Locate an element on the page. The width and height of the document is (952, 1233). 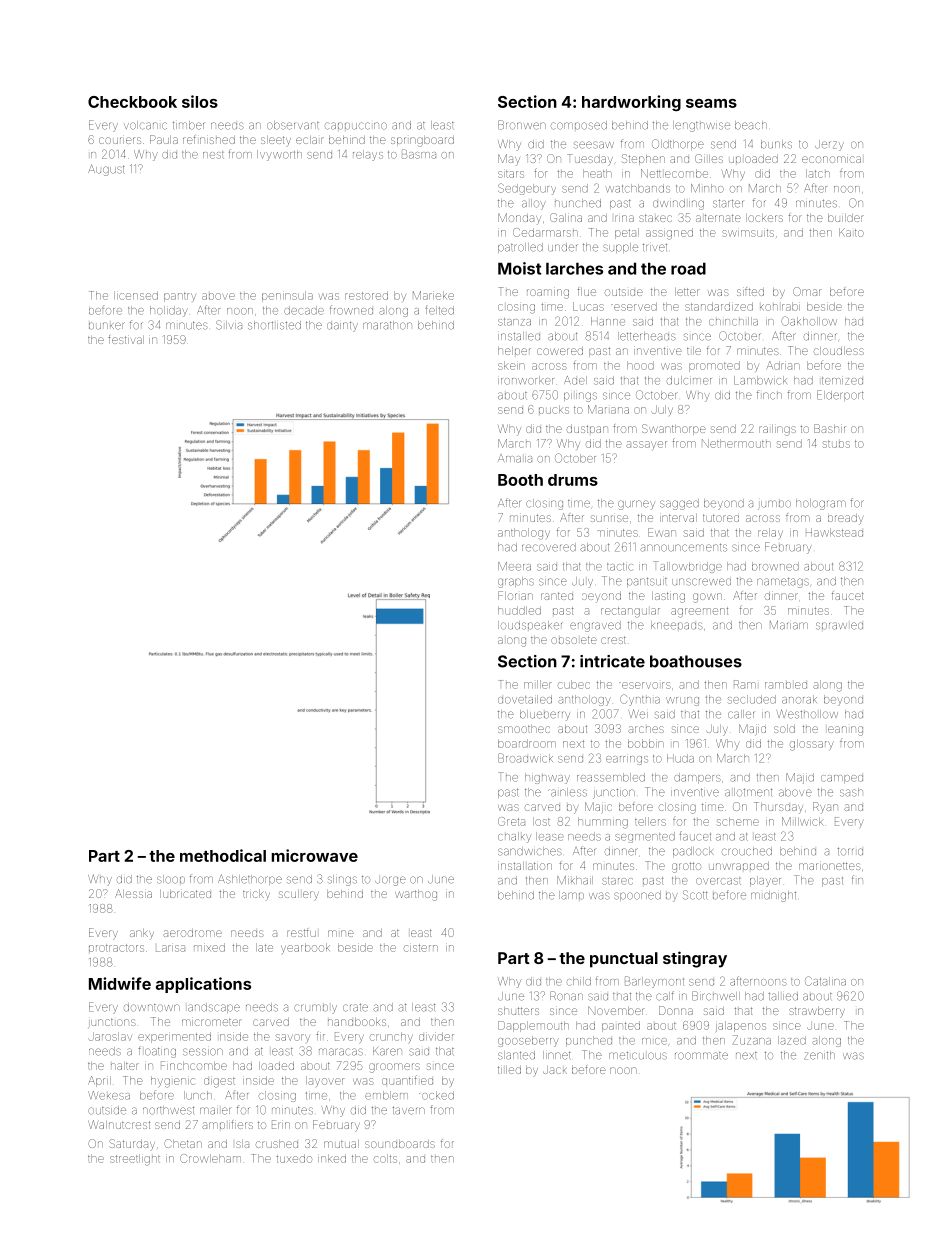
Swanthorpe is located at coordinates (673, 429).
